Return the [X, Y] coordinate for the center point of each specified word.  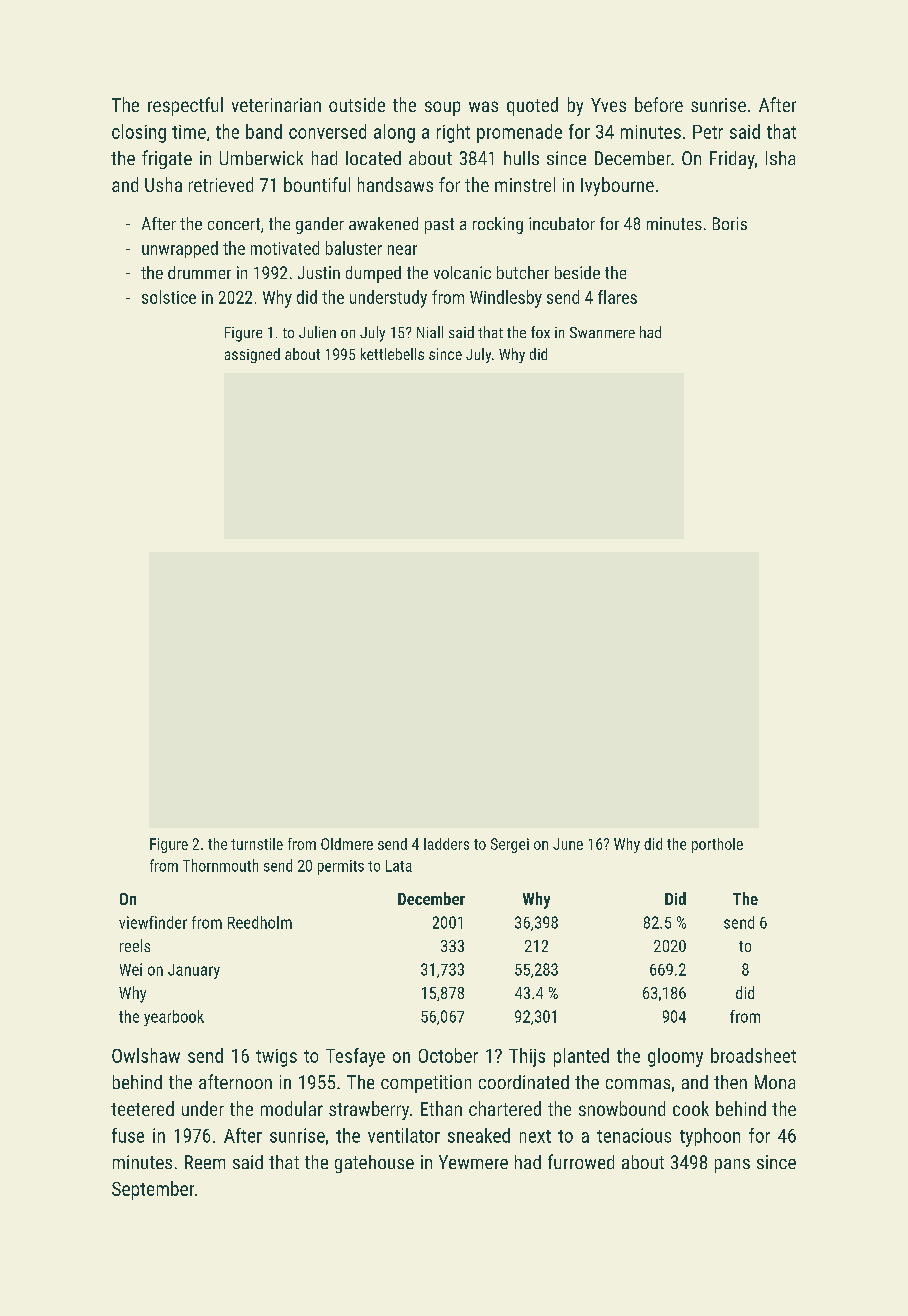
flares [617, 297]
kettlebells [392, 354]
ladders [446, 844]
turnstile [257, 844]
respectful [185, 106]
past [439, 226]
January [194, 971]
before [659, 104]
